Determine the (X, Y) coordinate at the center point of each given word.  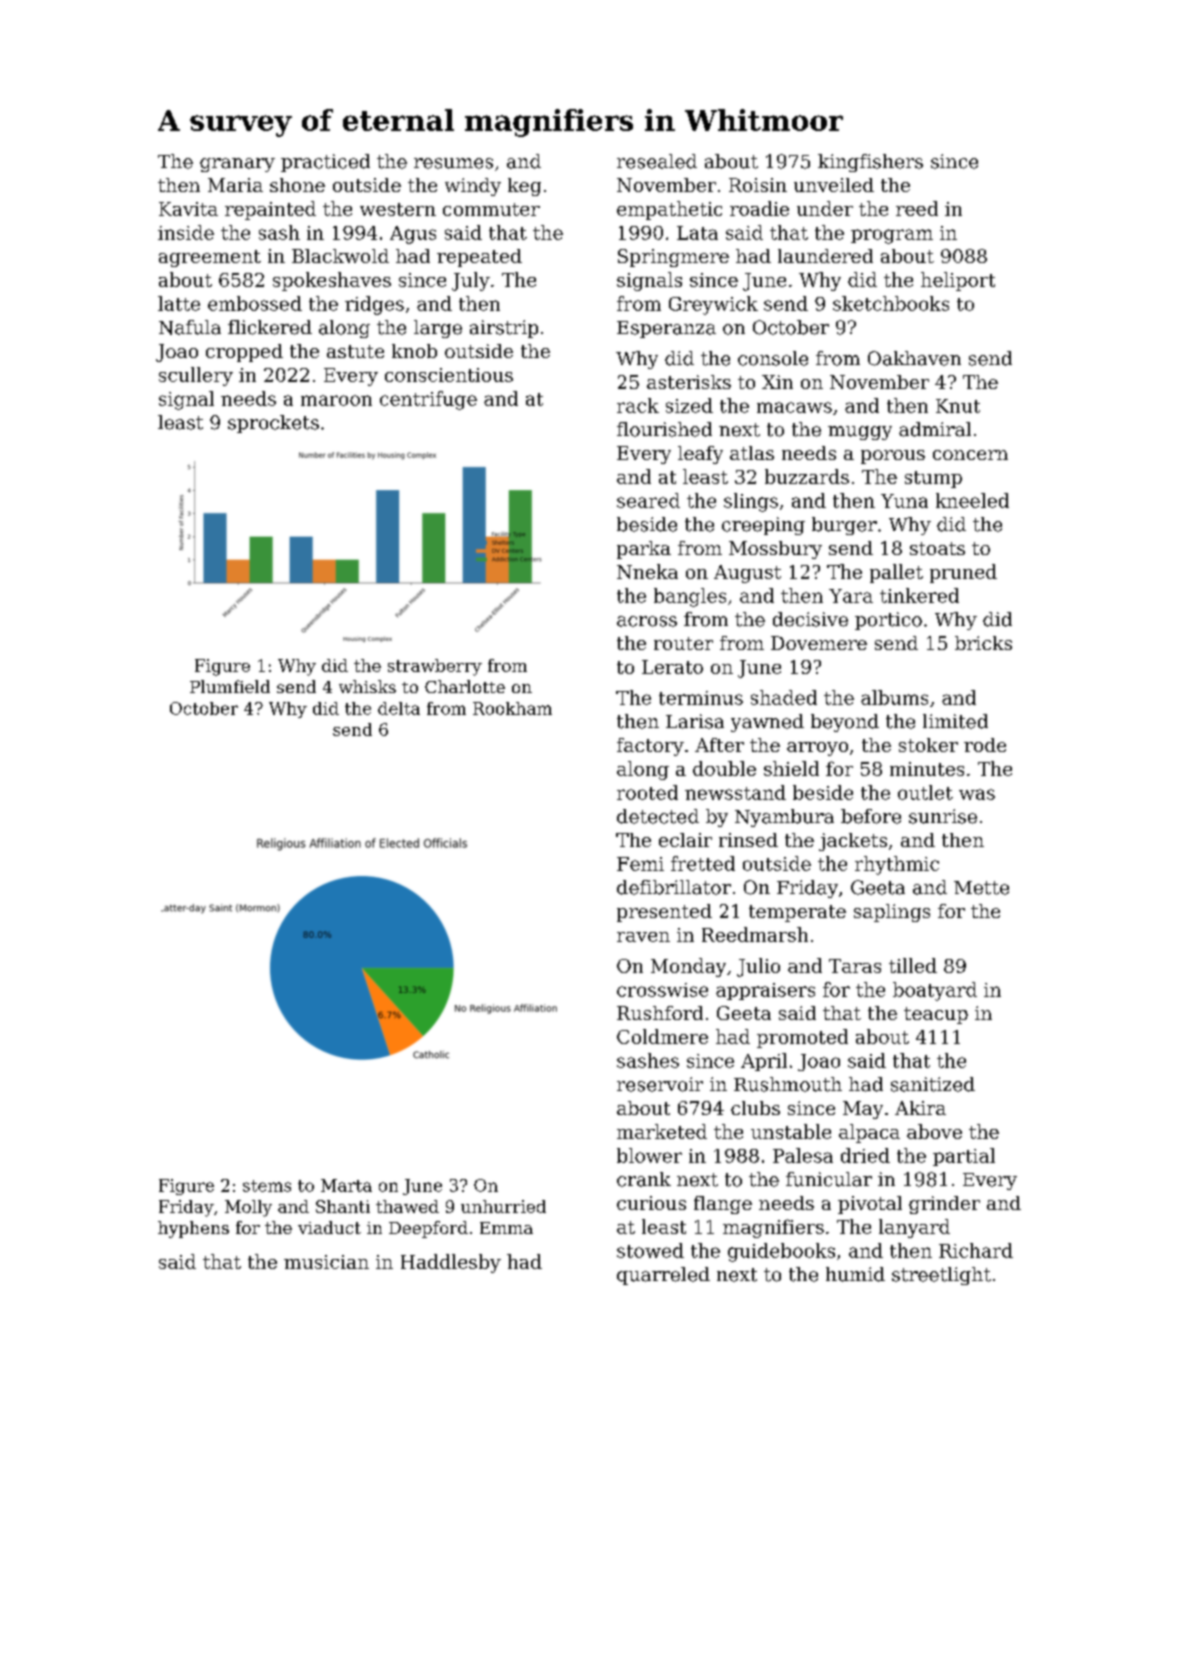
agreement (210, 258)
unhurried (503, 1206)
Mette (981, 888)
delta (399, 708)
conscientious (449, 375)
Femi (640, 864)
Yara (851, 596)
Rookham (512, 708)
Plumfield (230, 686)
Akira (920, 1108)
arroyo (817, 749)
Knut (958, 406)
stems (267, 1186)
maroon (336, 400)
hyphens (193, 1229)
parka (644, 550)
